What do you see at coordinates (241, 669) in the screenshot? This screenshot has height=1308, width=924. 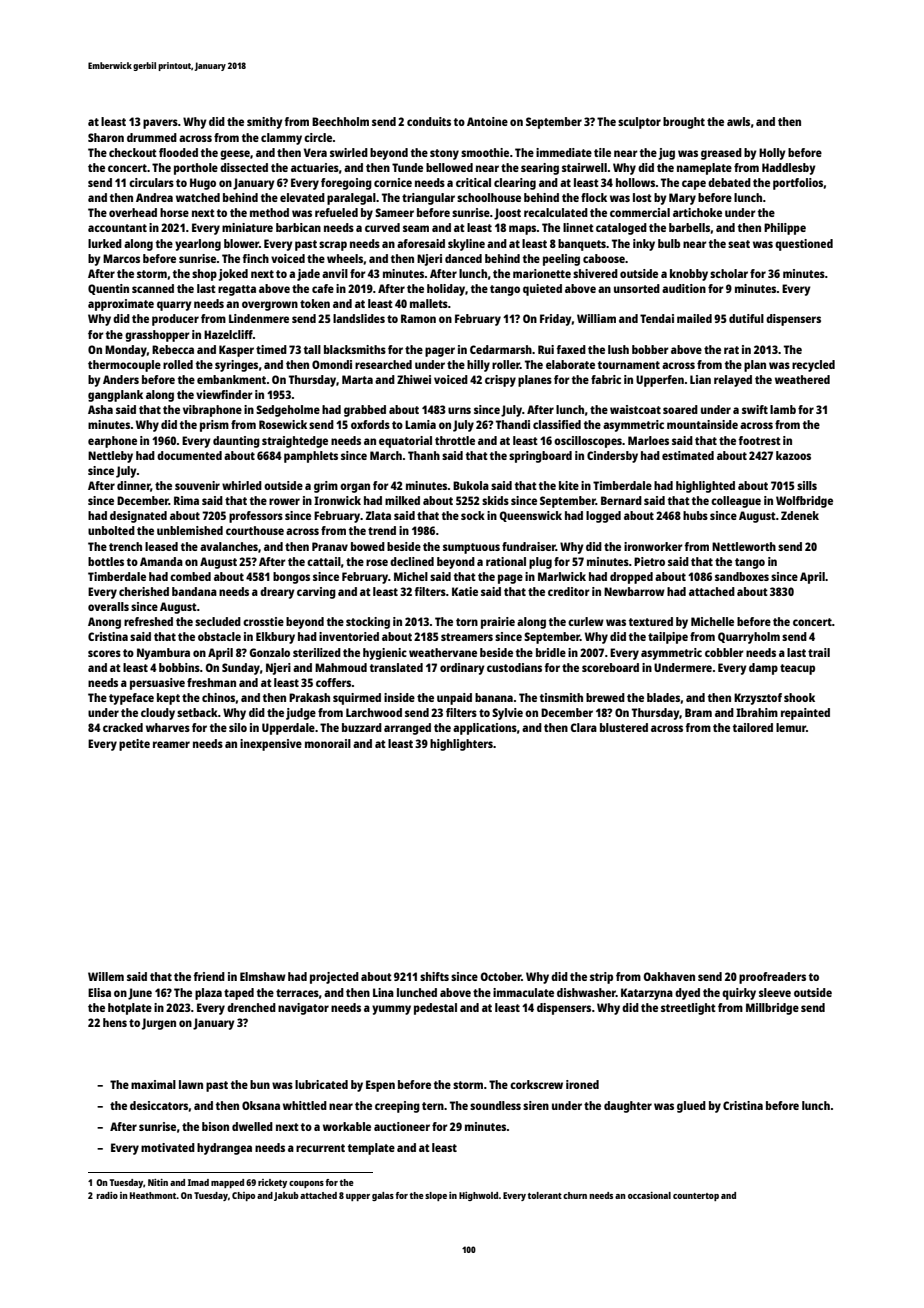 I see `Sunday` at bounding box center [241, 669].
